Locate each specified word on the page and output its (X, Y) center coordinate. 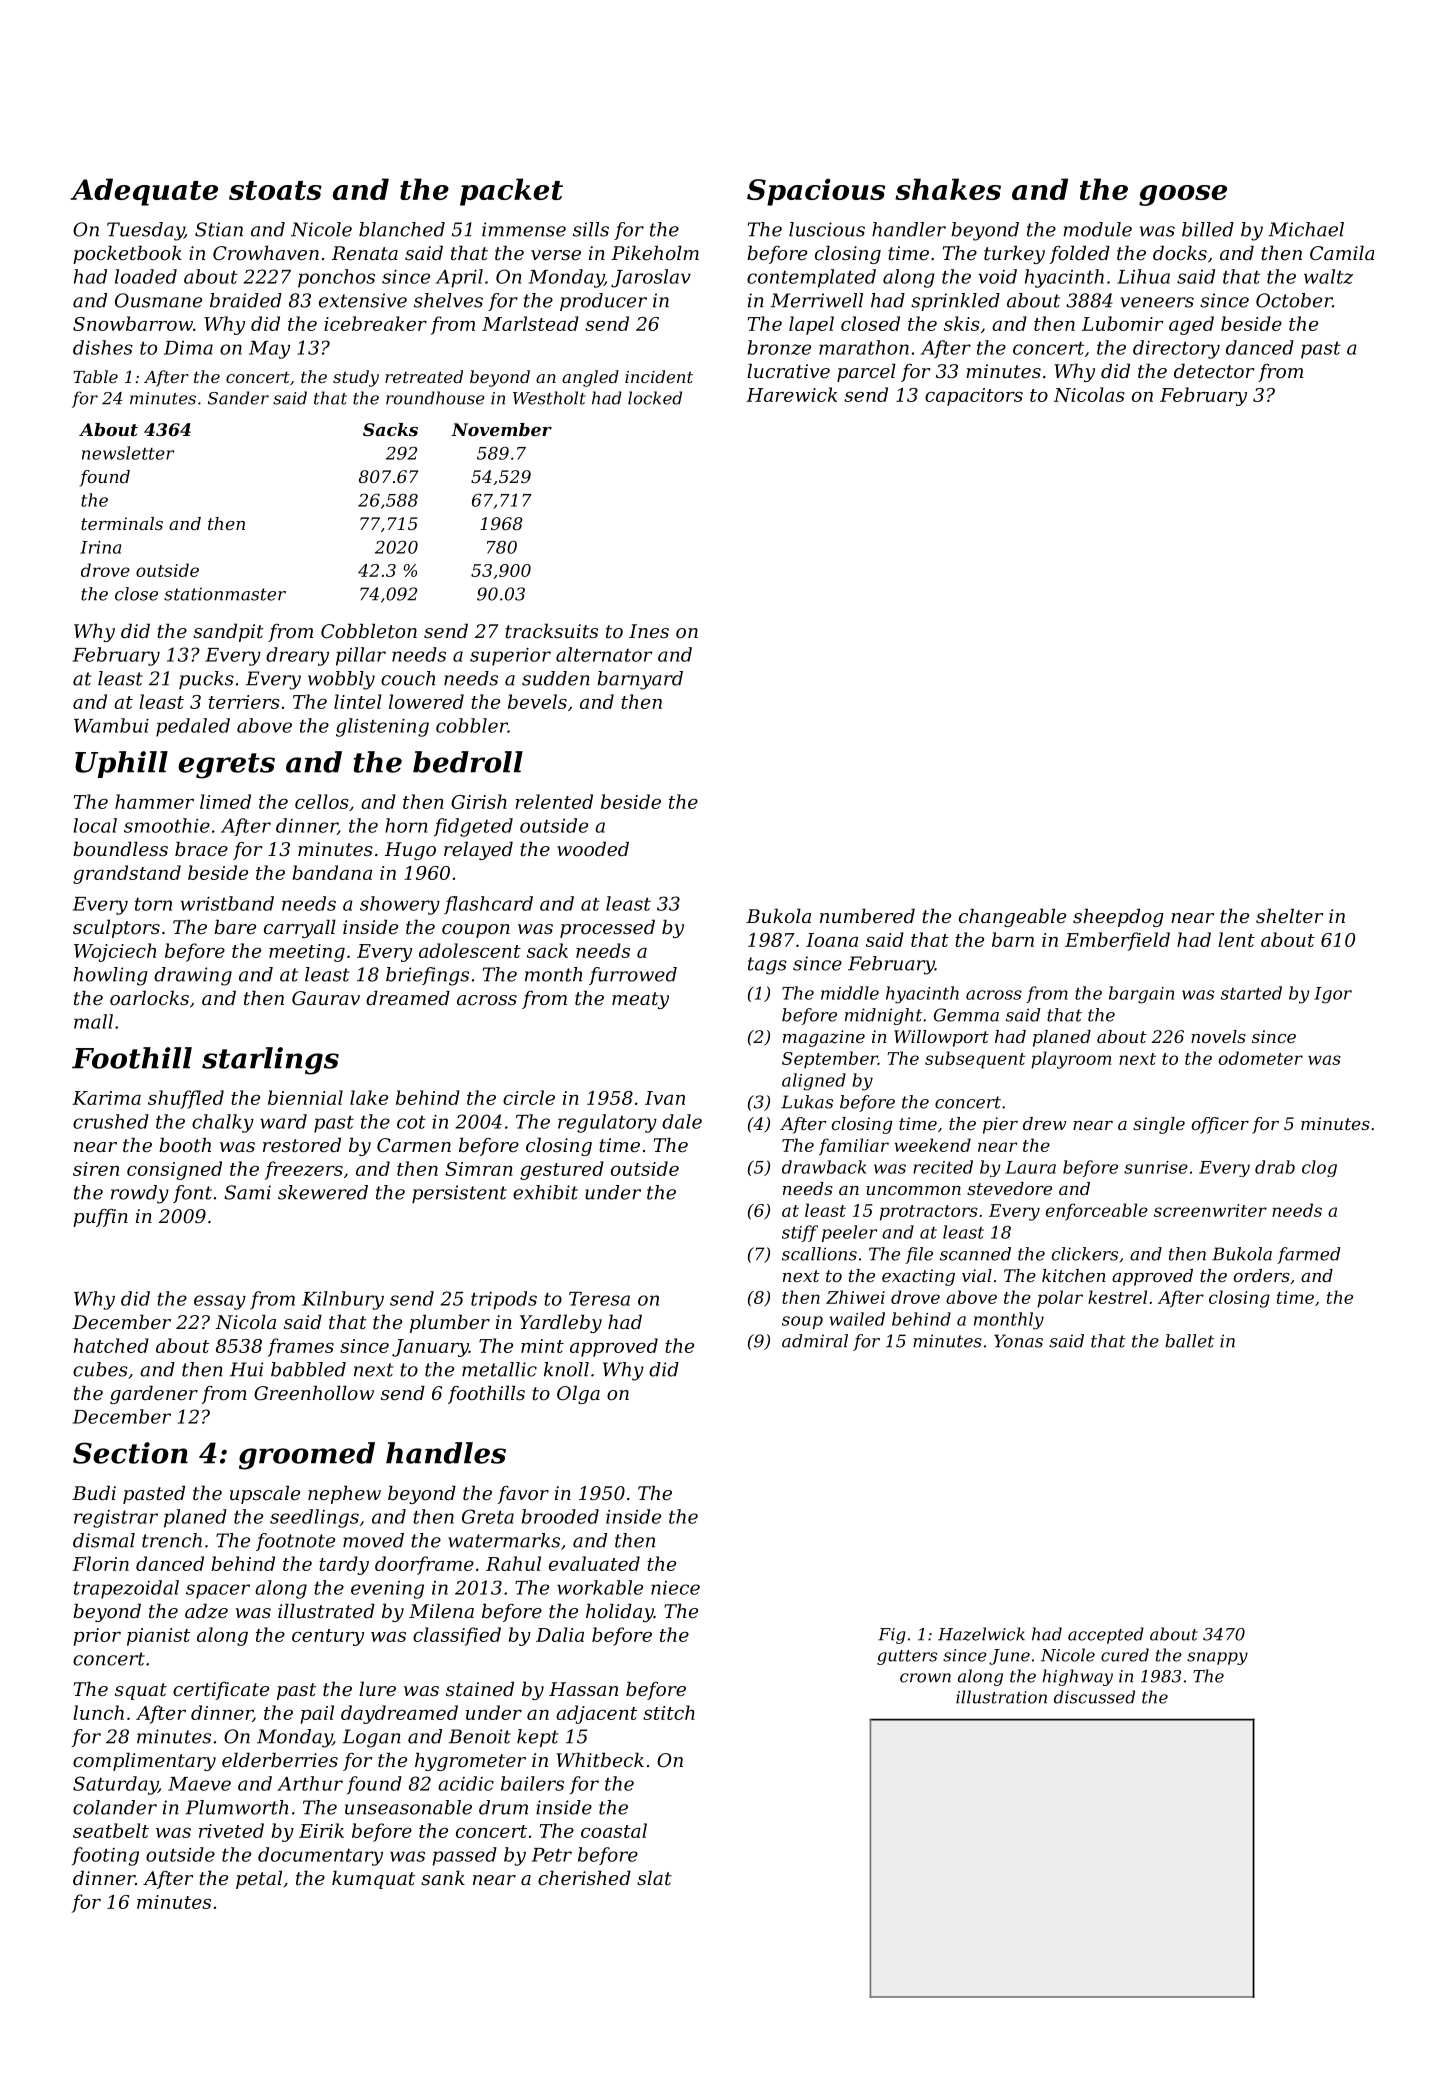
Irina (100, 547)
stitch (669, 1712)
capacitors (974, 397)
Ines (649, 631)
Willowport (941, 1038)
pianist (158, 1637)
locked (655, 398)
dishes (103, 347)
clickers (1085, 1254)
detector (1214, 370)
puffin (100, 1218)
